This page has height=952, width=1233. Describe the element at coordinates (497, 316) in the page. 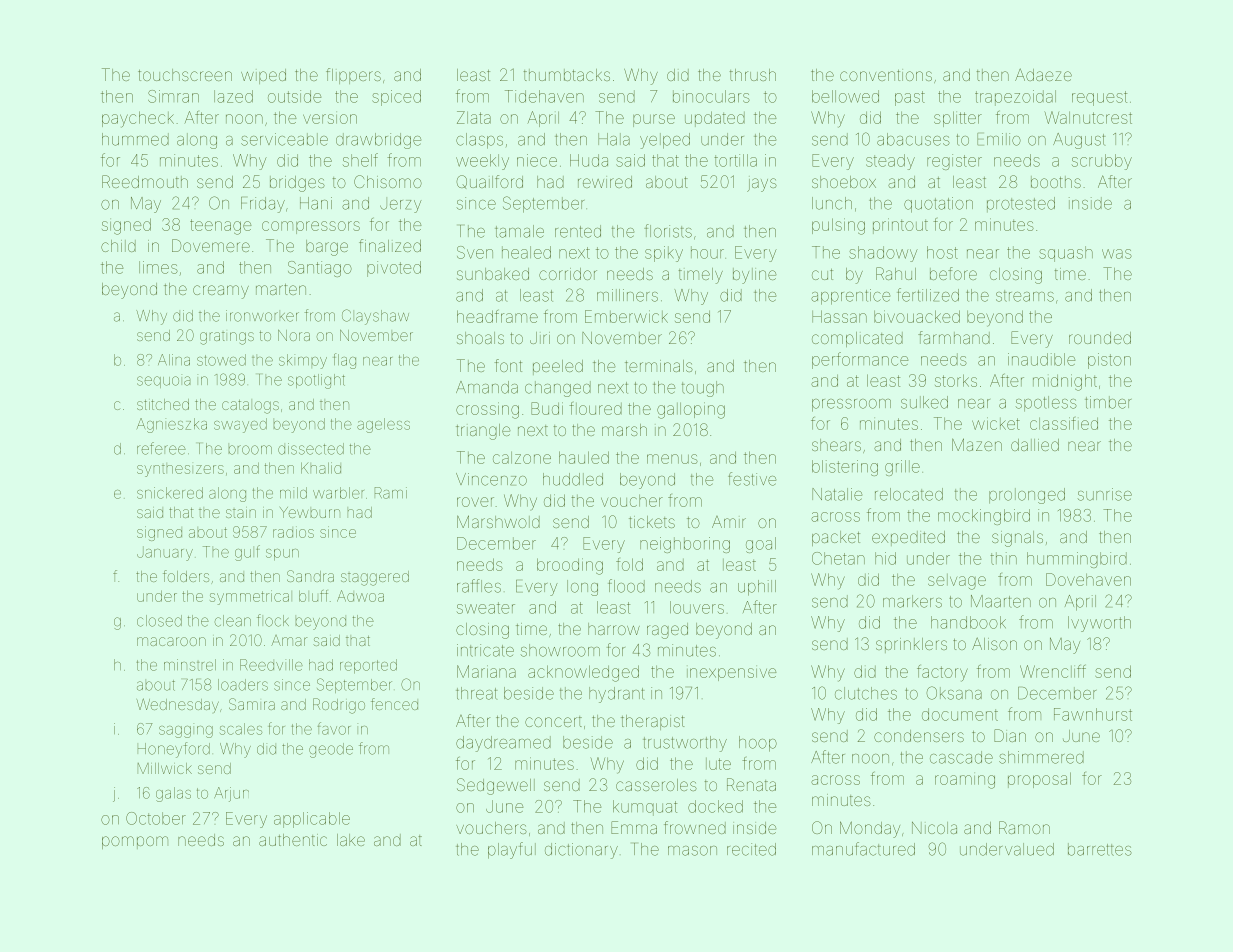

I see `headframe` at that location.
